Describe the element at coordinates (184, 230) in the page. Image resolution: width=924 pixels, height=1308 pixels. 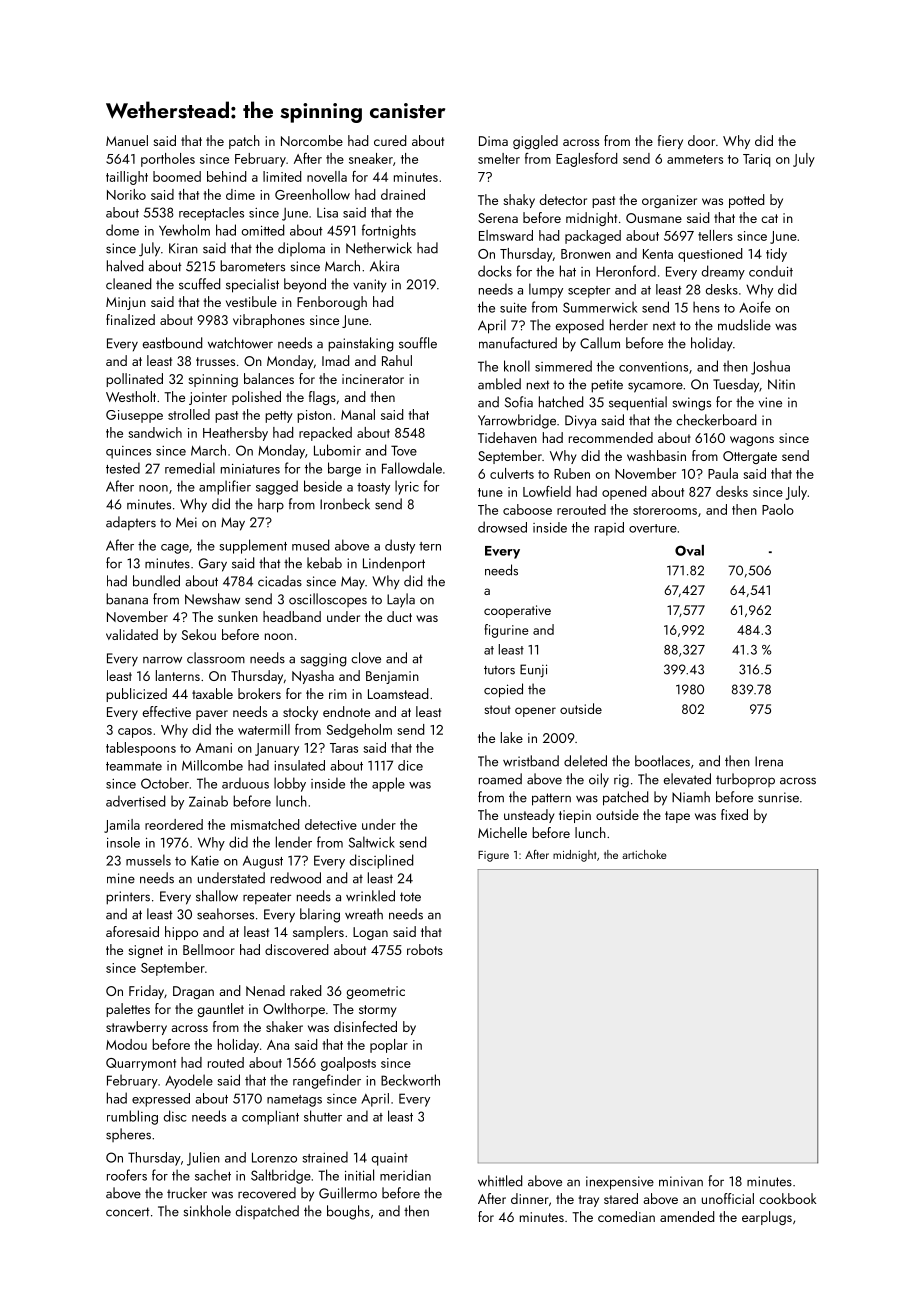
I see `Yewholm` at that location.
